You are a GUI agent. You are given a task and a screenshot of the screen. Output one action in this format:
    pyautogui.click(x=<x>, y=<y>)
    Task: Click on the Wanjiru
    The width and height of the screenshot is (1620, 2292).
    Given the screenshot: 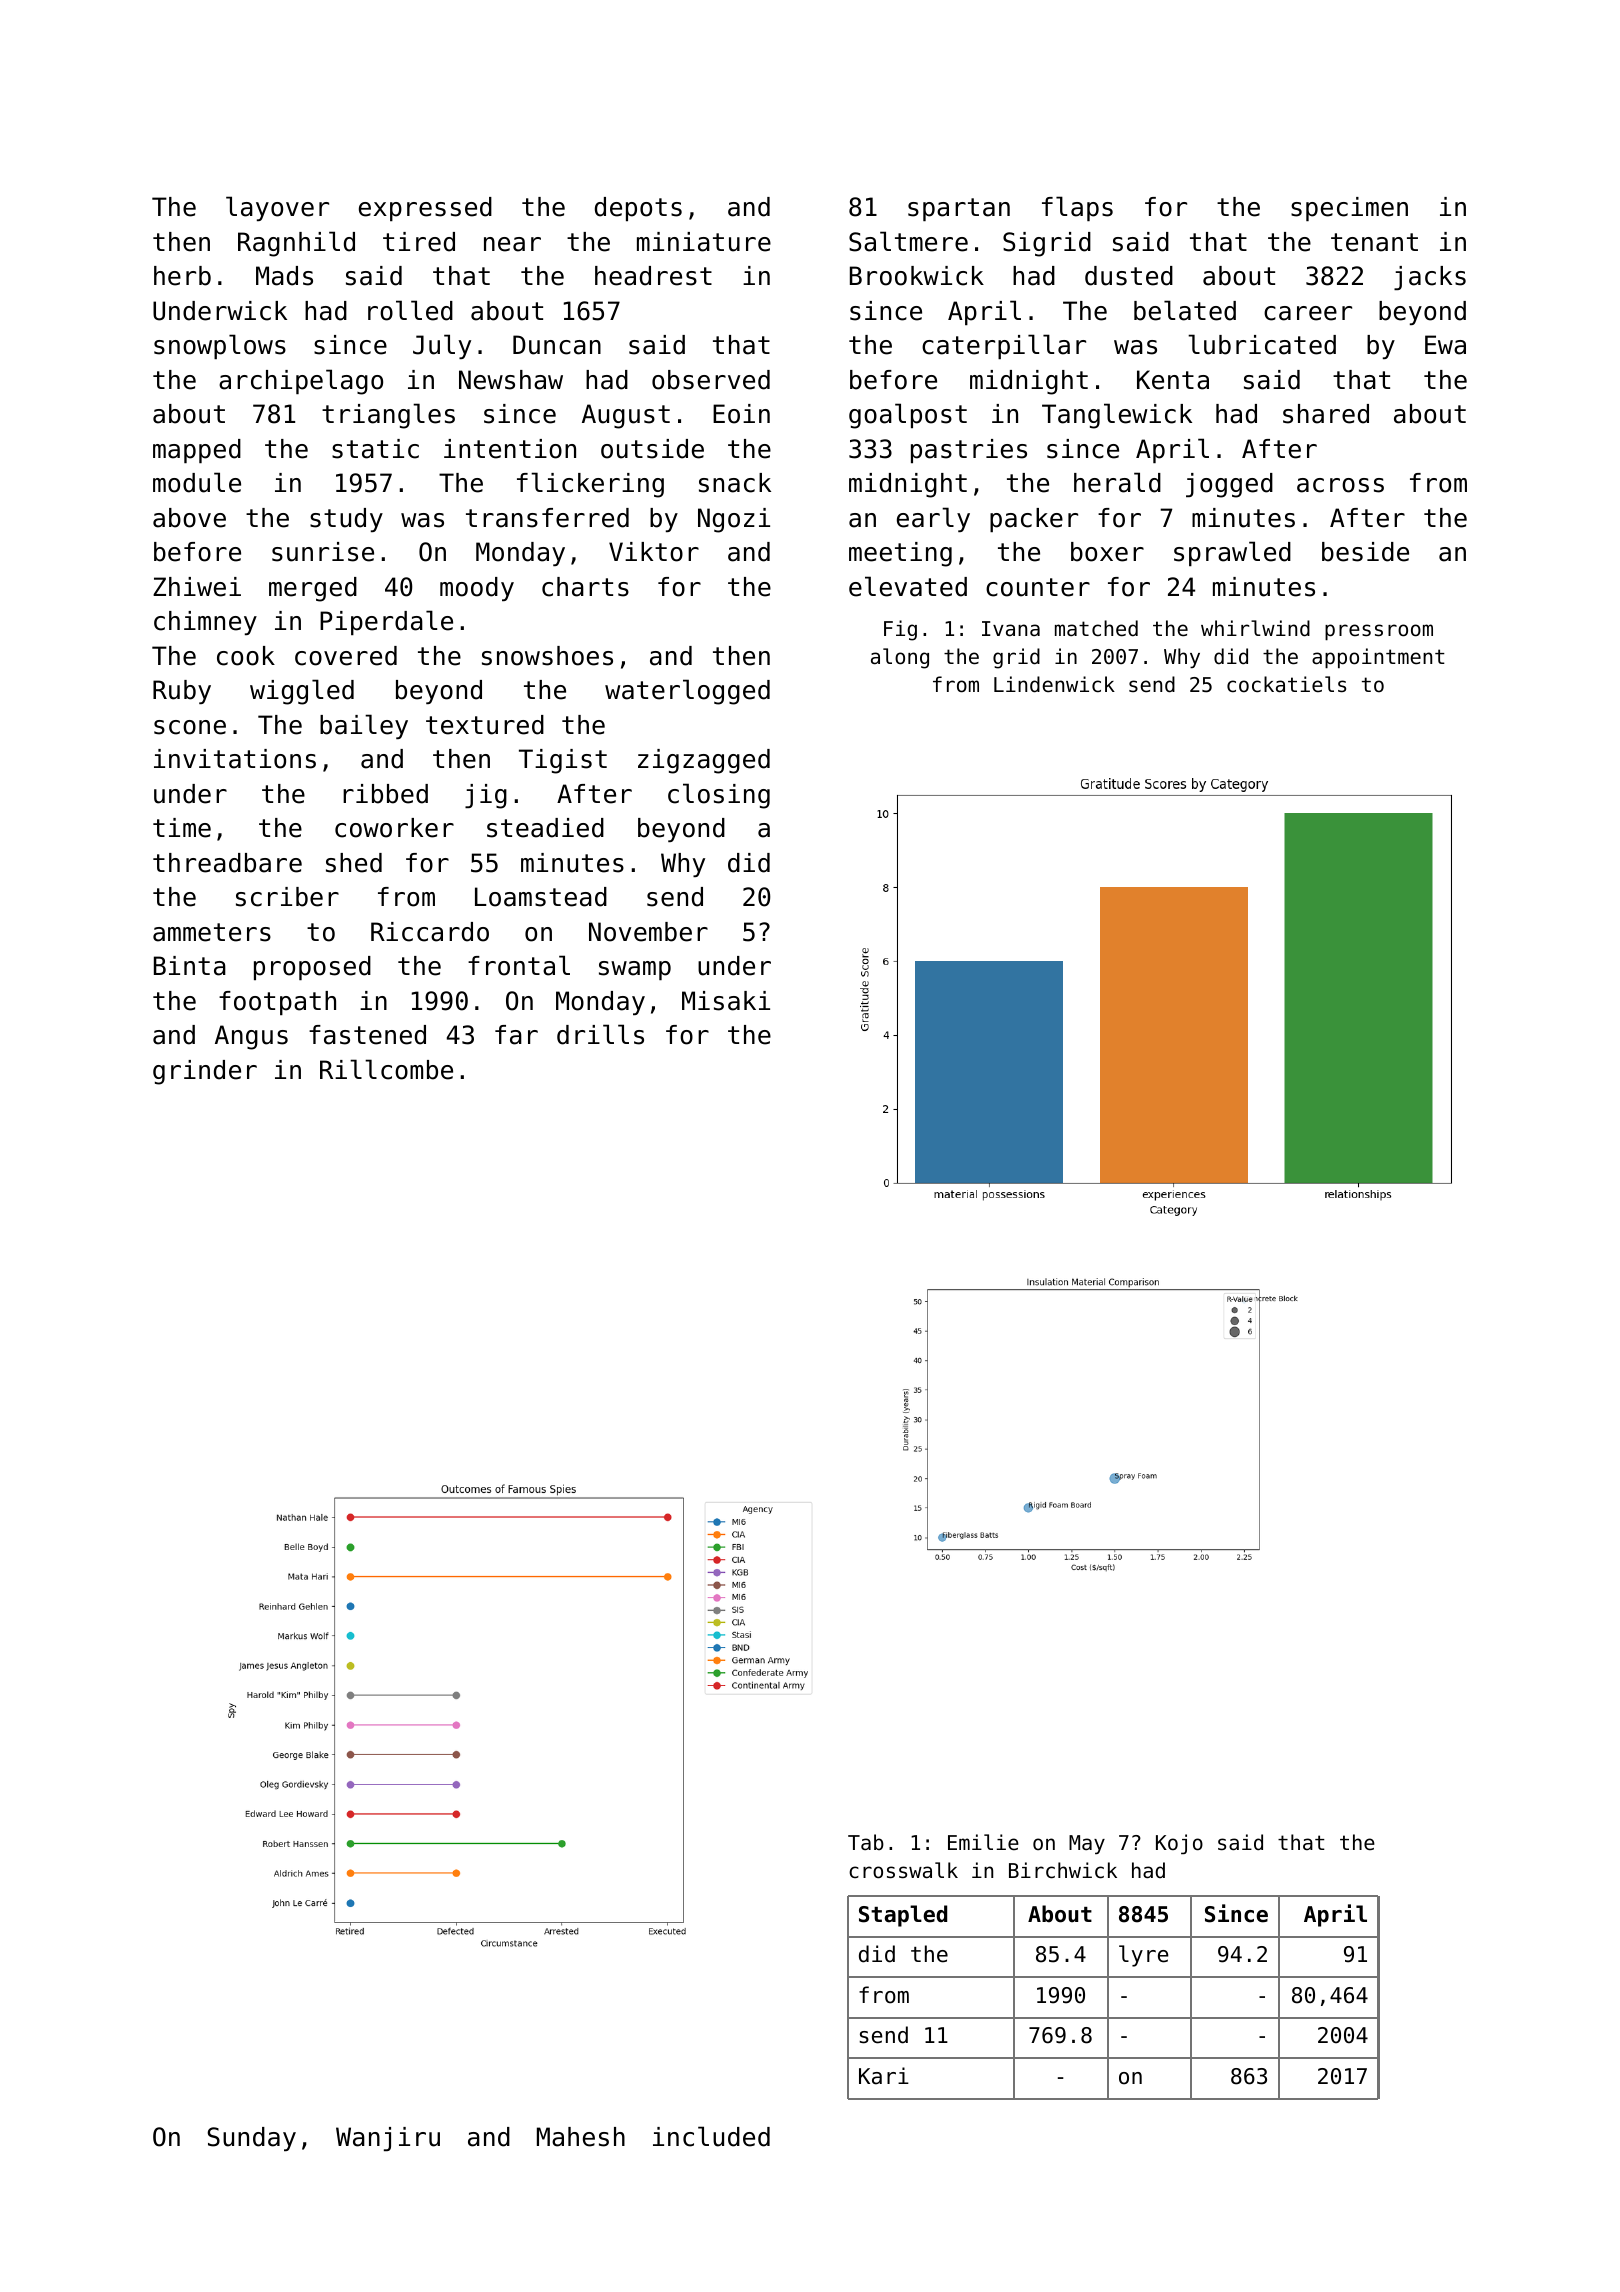 What is the action you would take?
    pyautogui.click(x=388, y=2139)
